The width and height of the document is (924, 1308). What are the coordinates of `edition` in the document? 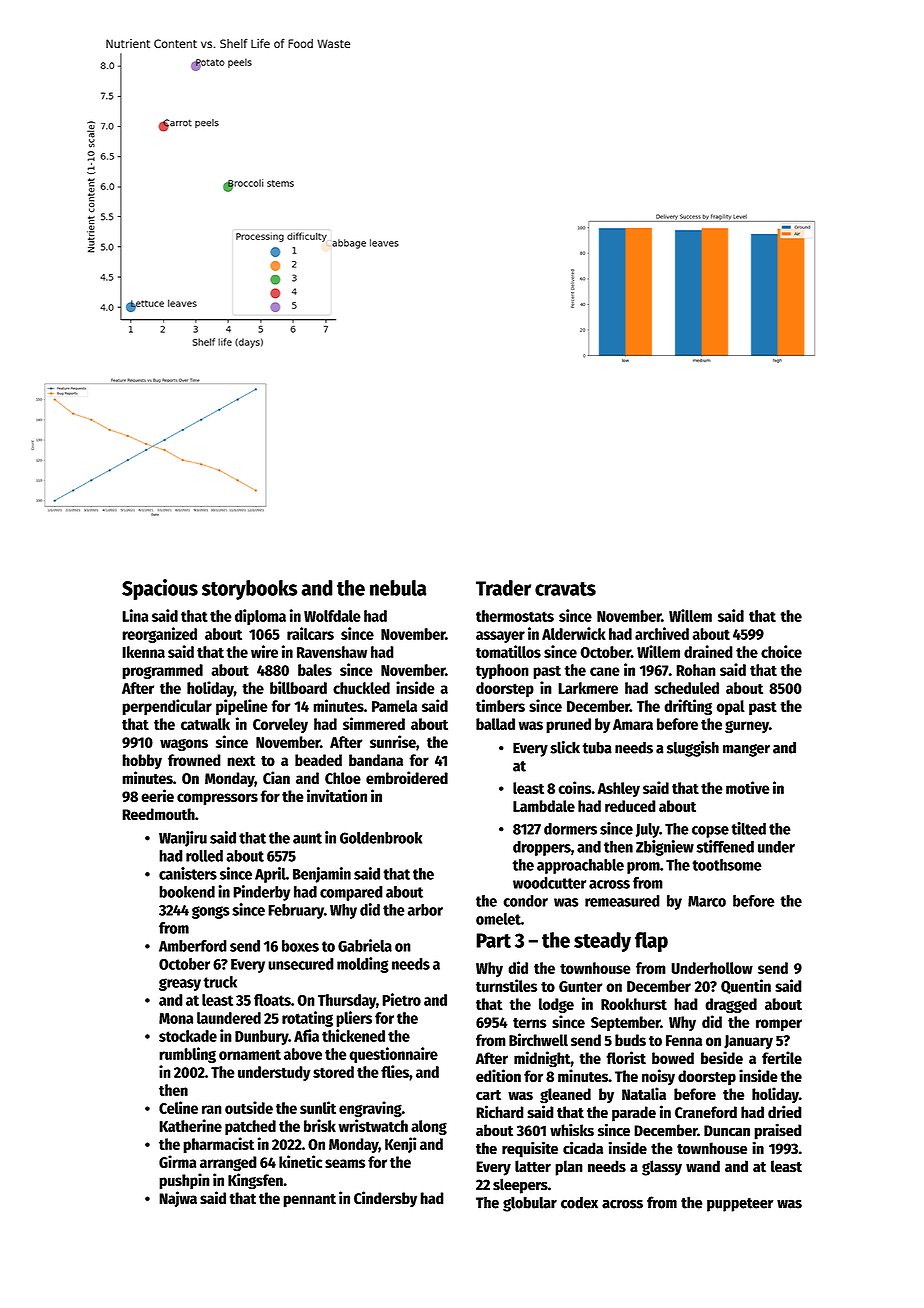 It's located at (498, 1076).
